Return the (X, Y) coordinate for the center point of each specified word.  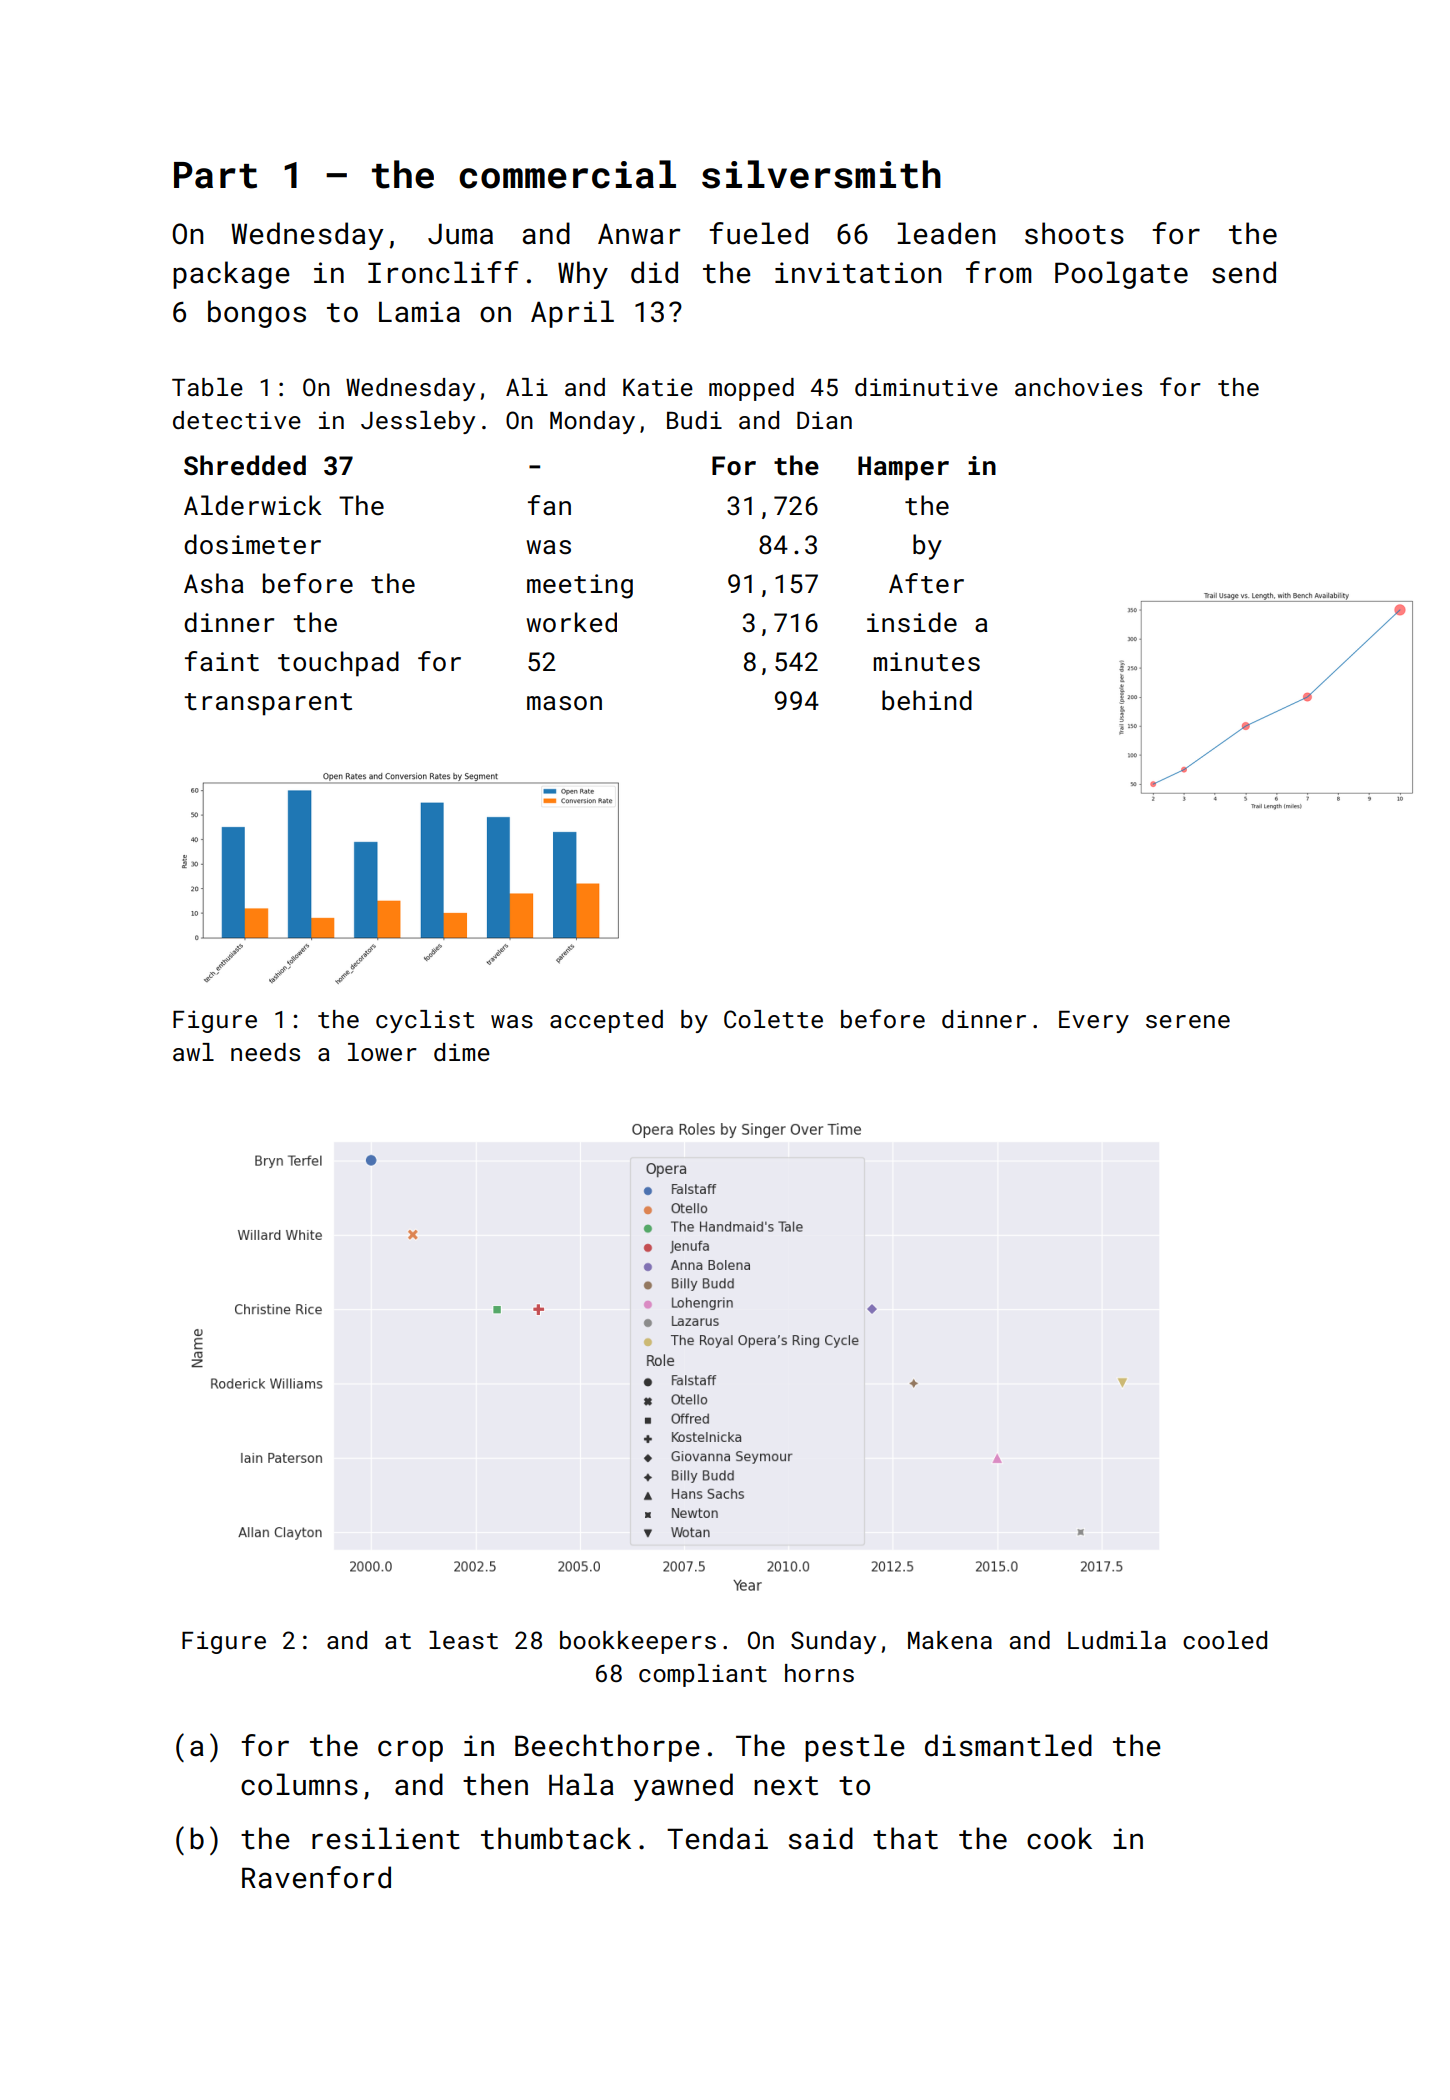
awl (193, 1052)
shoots (1074, 233)
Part (215, 175)
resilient (386, 1838)
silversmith (821, 174)
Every (1094, 1022)
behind (927, 700)
